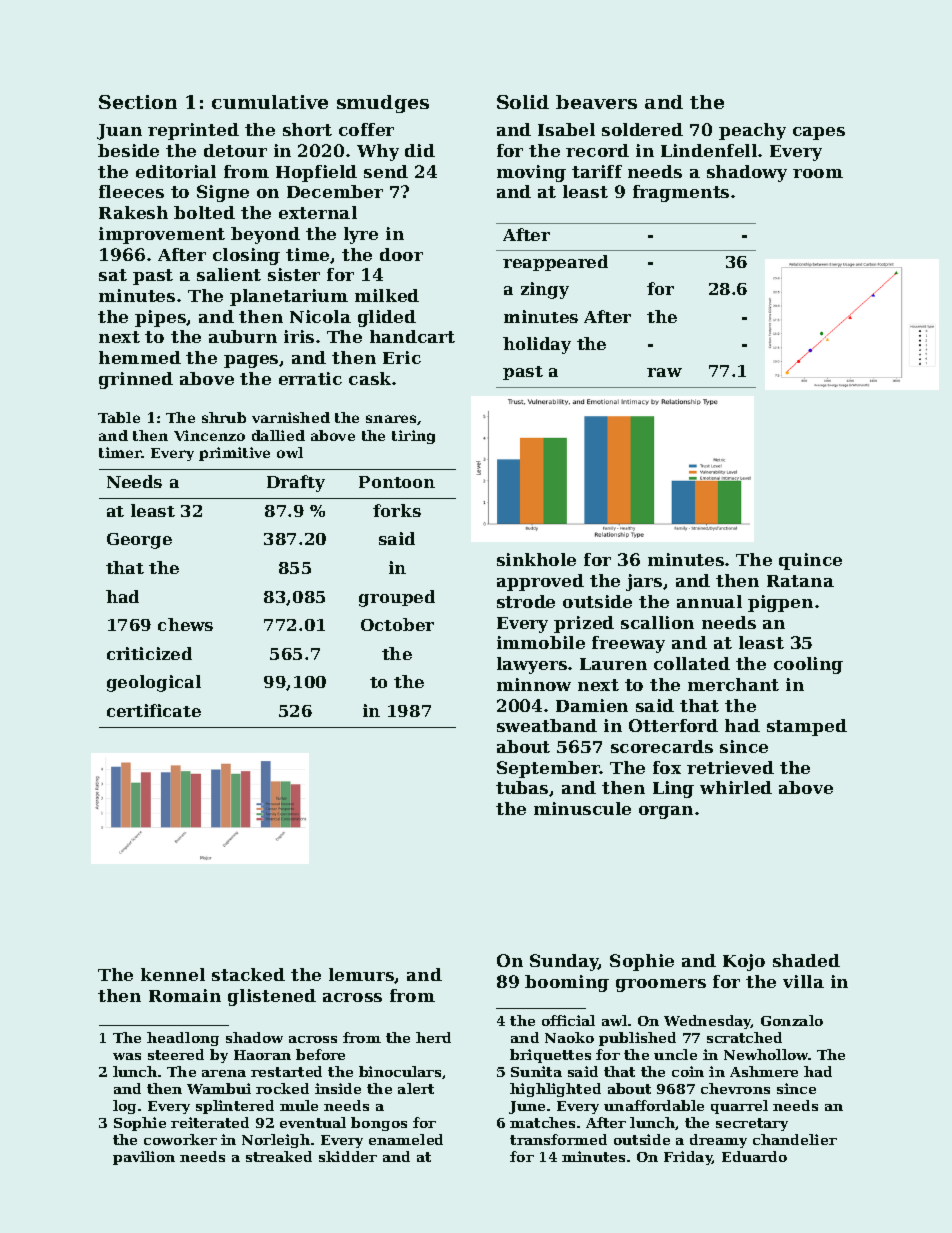 The height and width of the screenshot is (1233, 952). I want to click on quince, so click(810, 561).
